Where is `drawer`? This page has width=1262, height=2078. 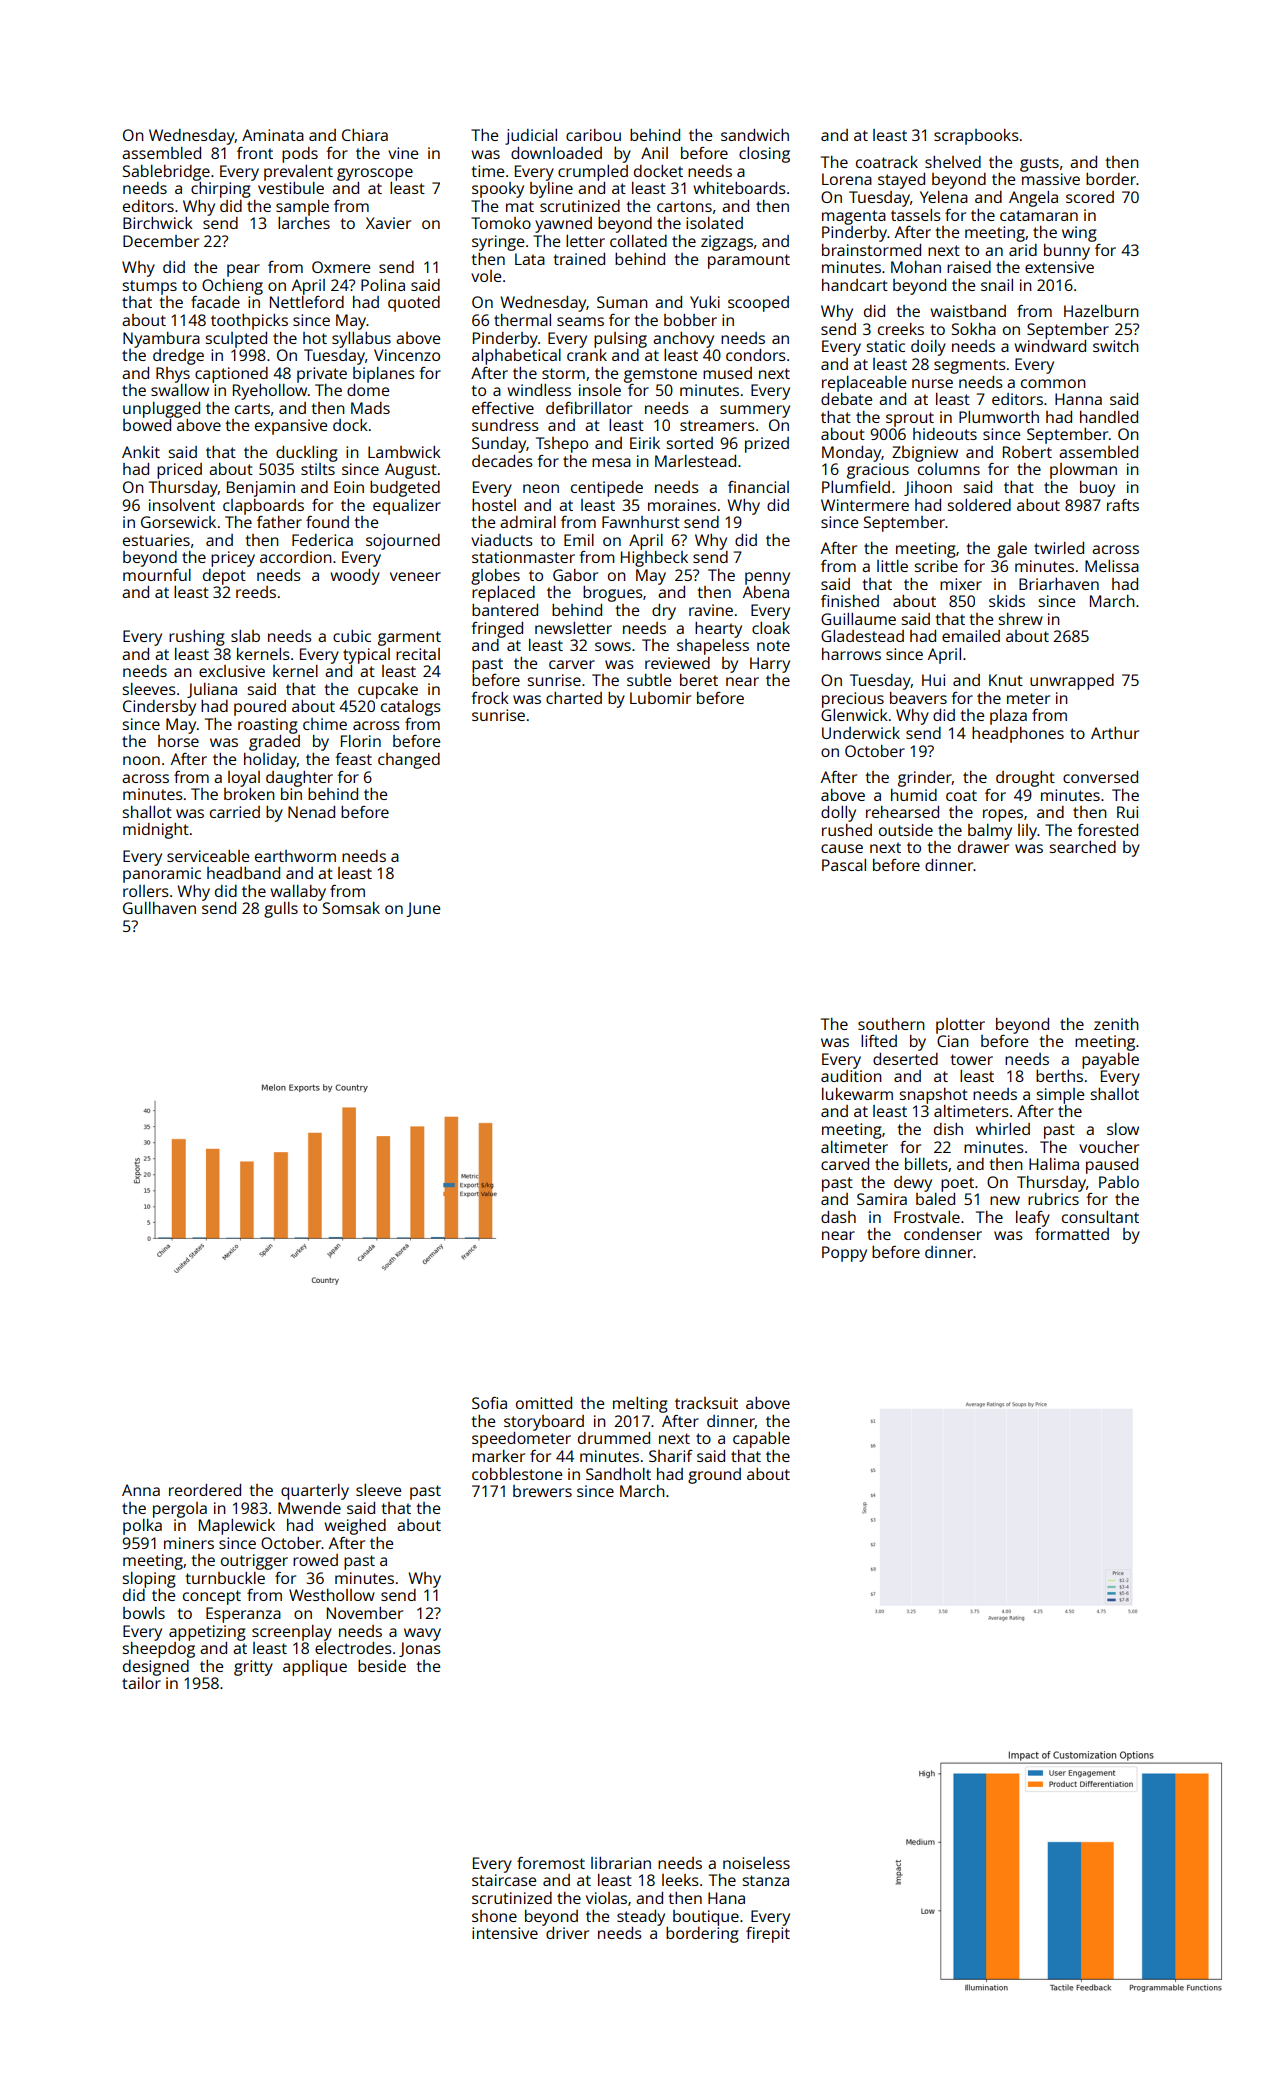 drawer is located at coordinates (983, 847).
